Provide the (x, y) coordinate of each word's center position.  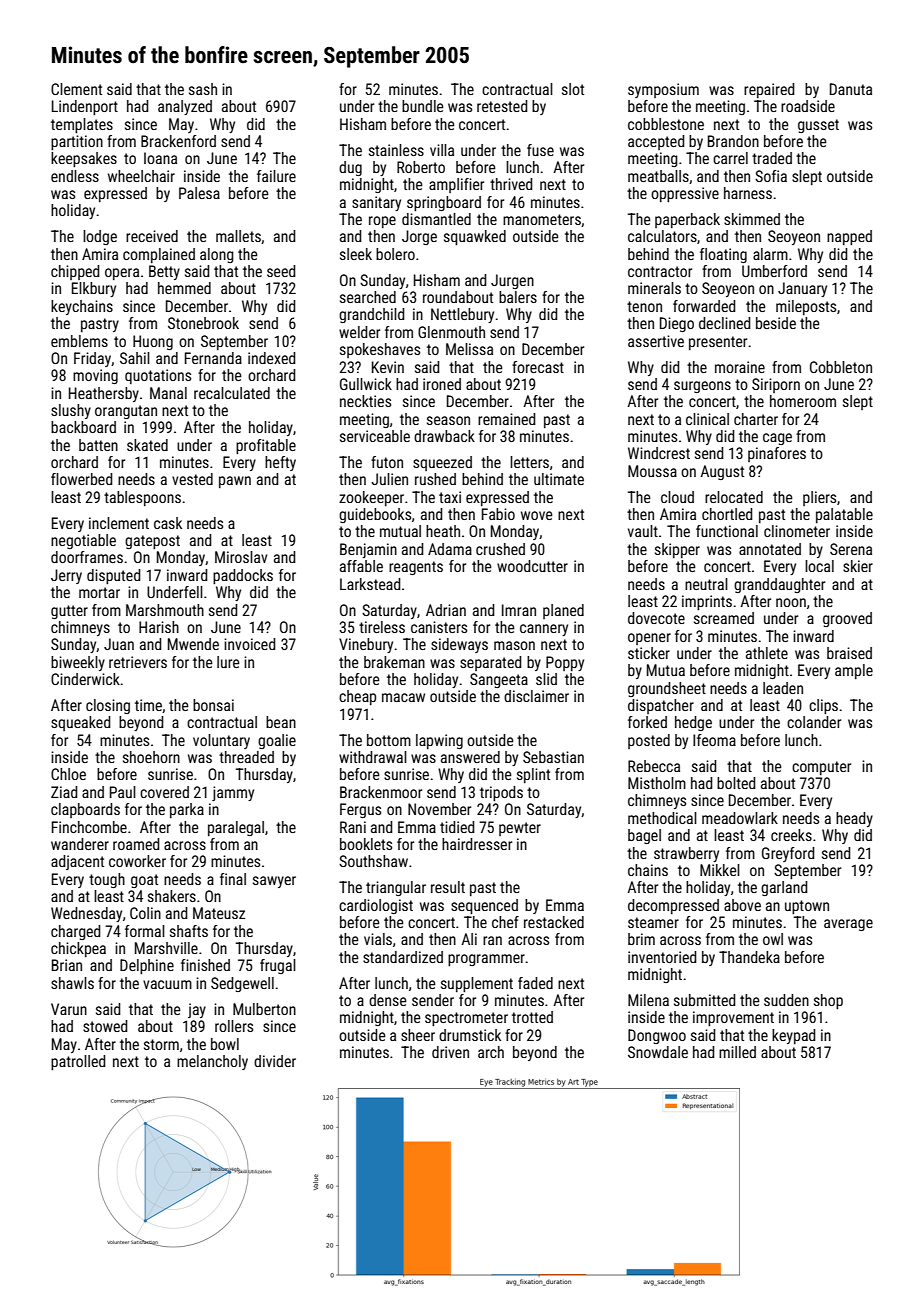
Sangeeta (499, 680)
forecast (538, 367)
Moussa (652, 471)
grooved (847, 619)
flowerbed (81, 479)
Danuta (851, 89)
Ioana (160, 158)
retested (502, 106)
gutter (69, 612)
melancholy (212, 1062)
